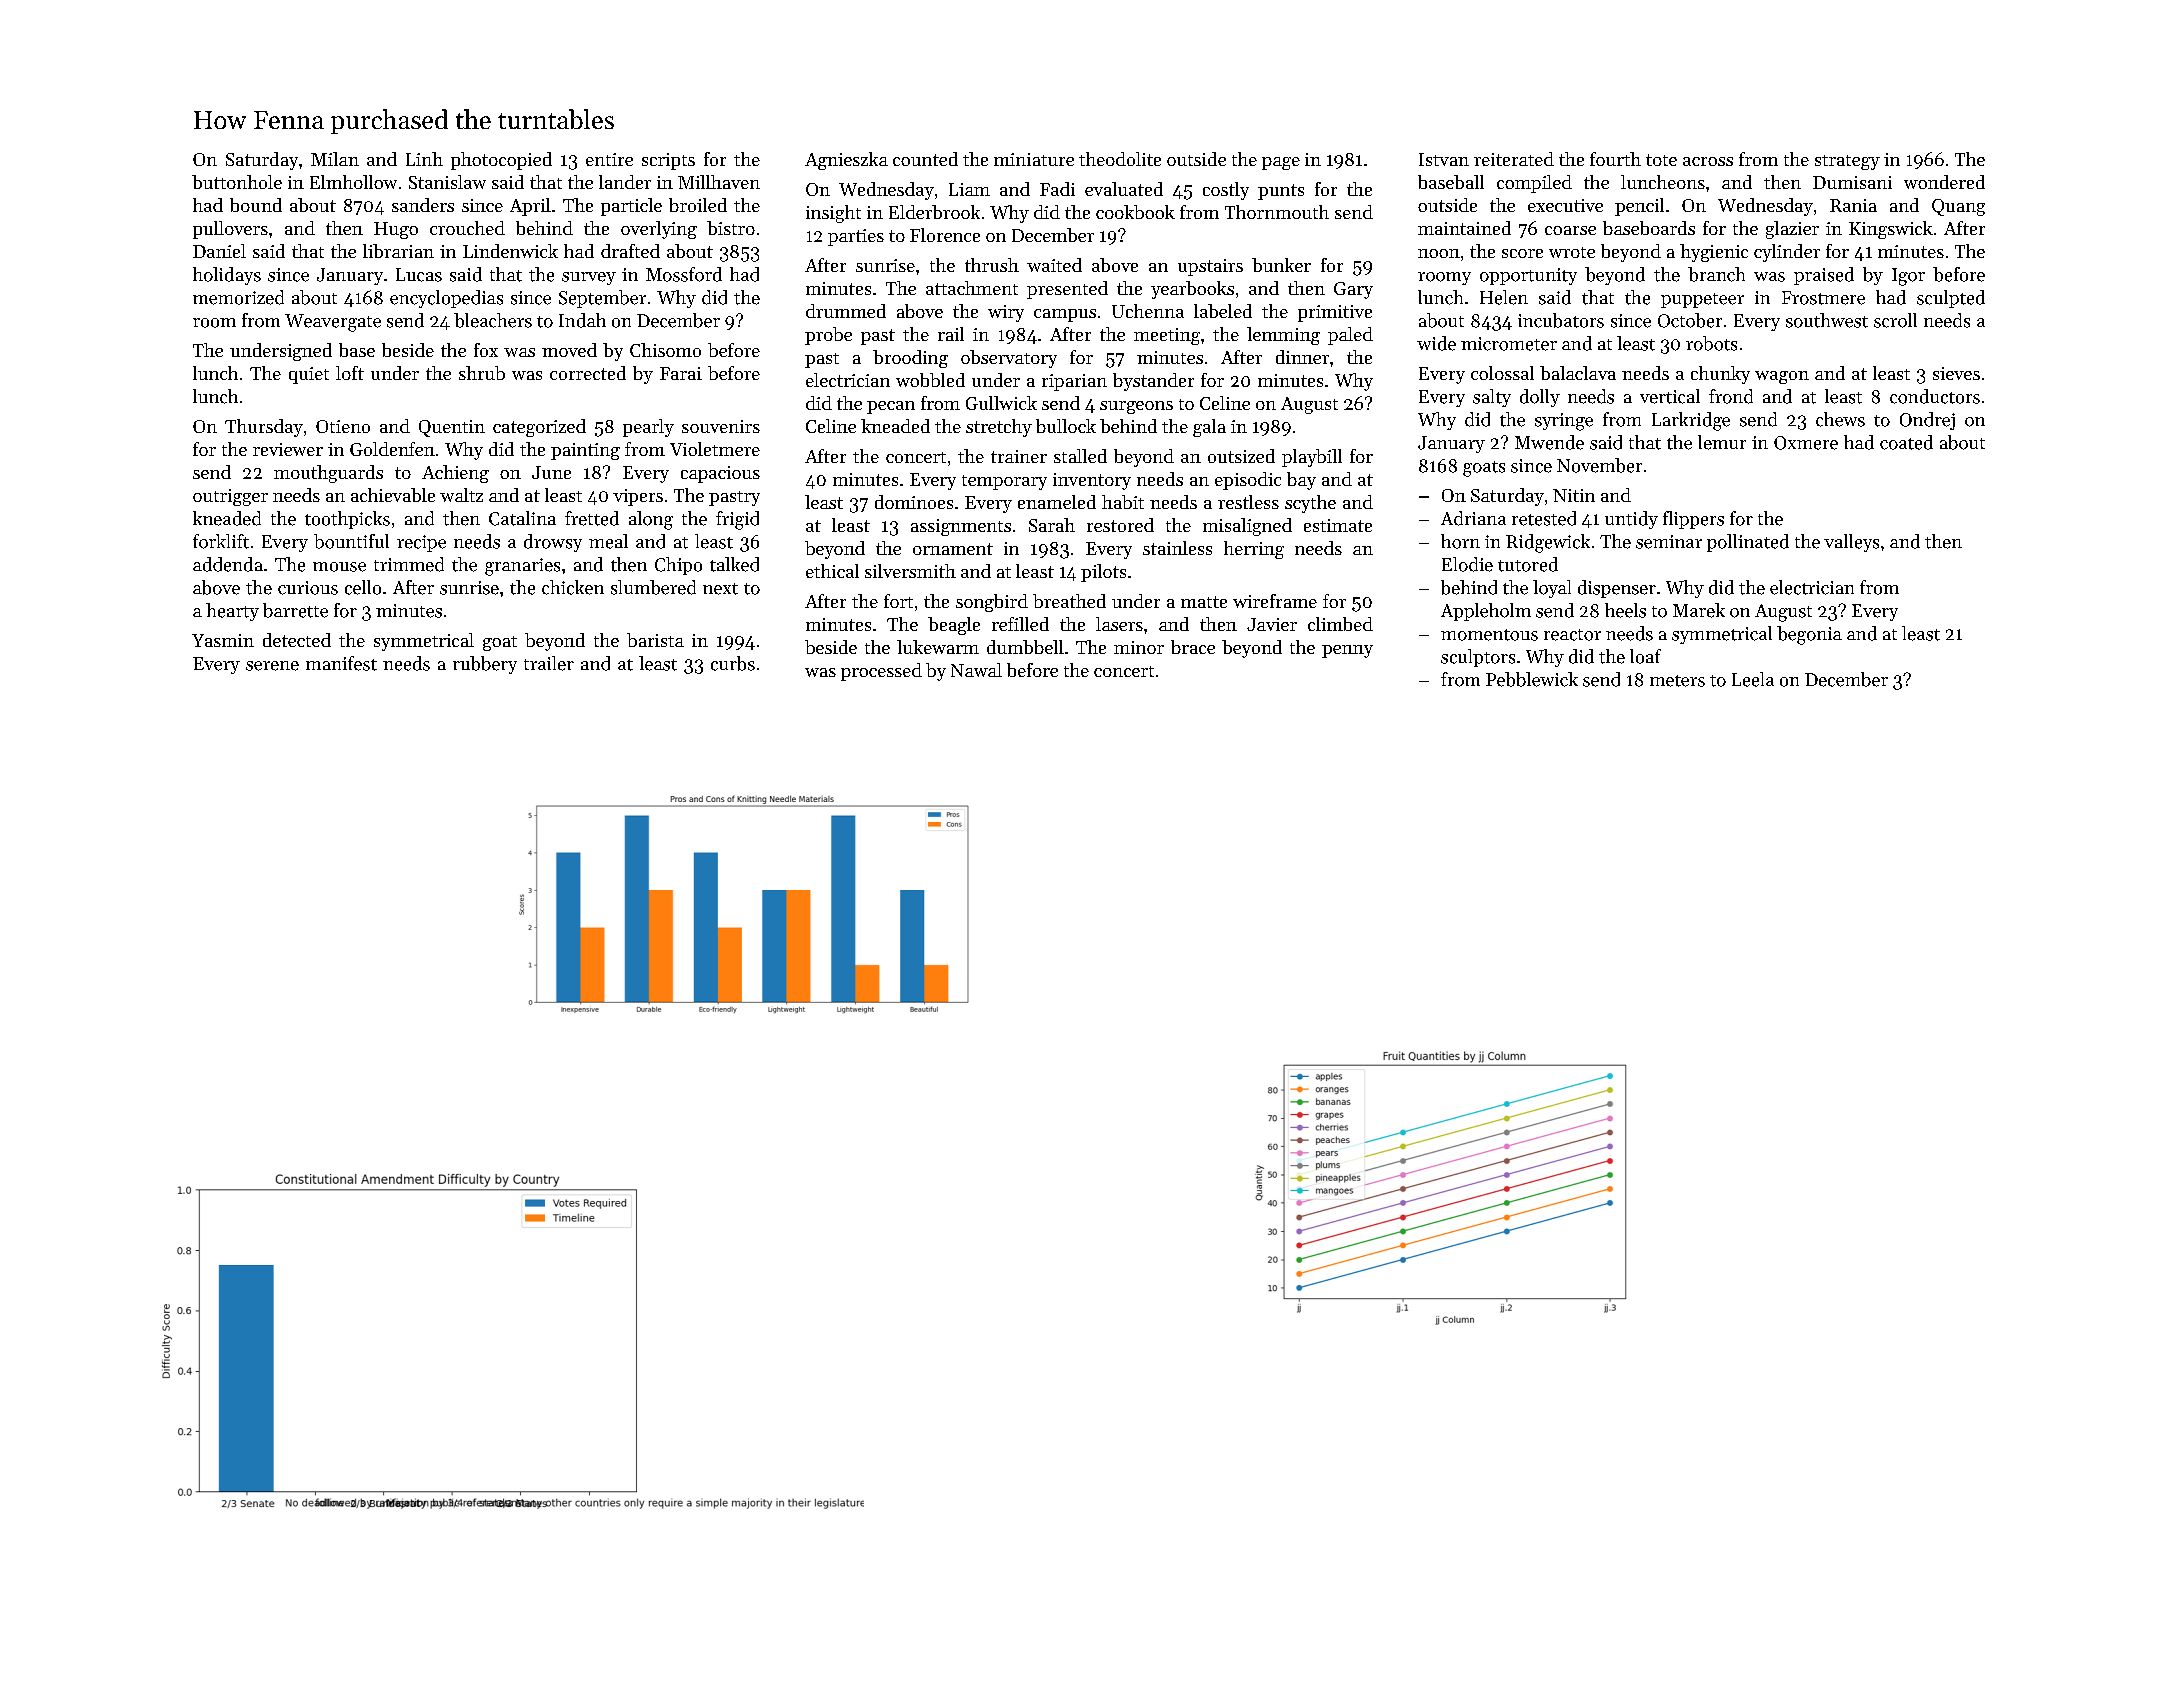 Image resolution: width=2178 pixels, height=1683 pixels. I want to click on Chipo, so click(678, 566).
